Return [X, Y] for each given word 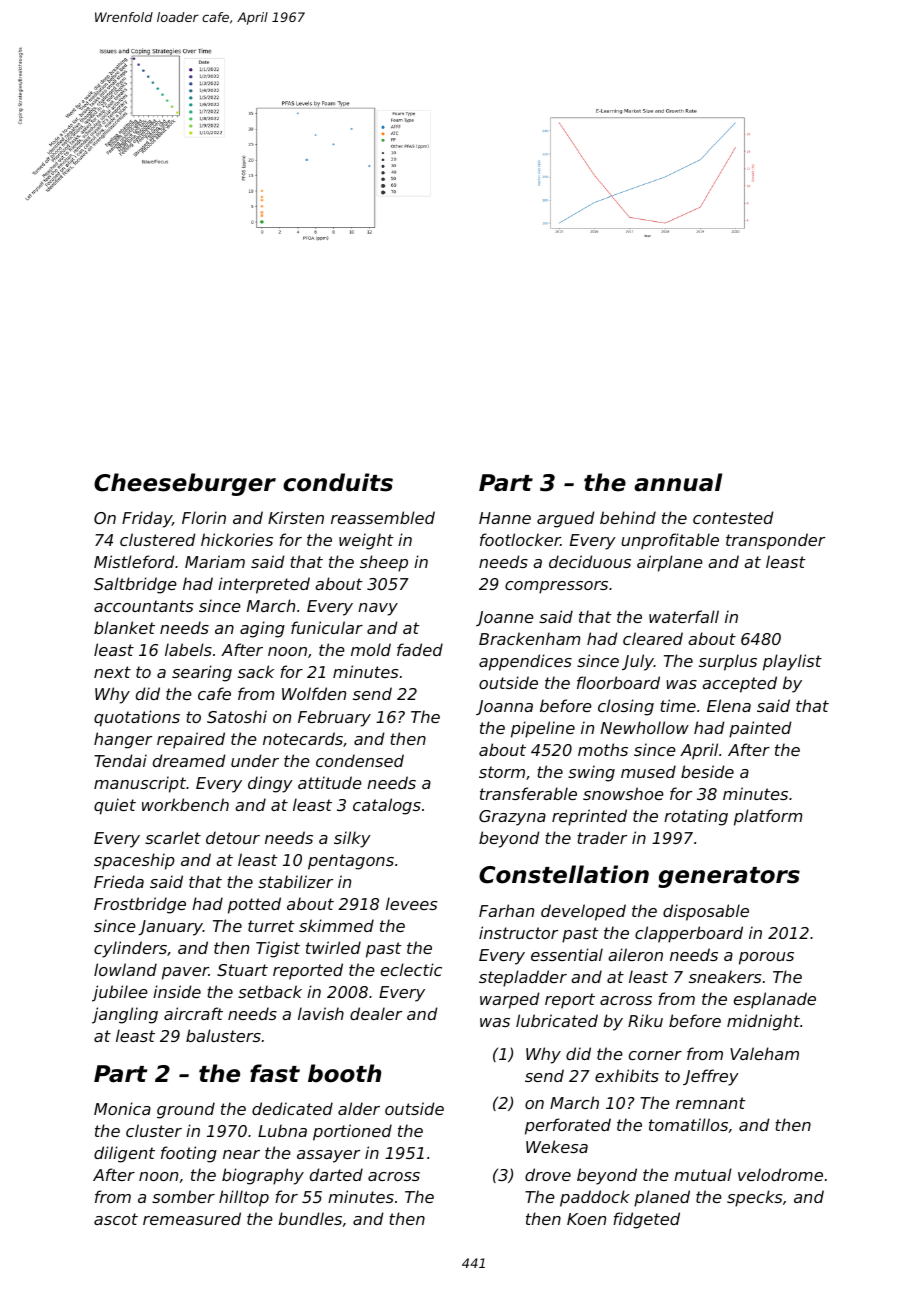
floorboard [618, 682]
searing [202, 673]
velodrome [780, 1174]
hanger [123, 740]
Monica [122, 1108]
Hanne [505, 518]
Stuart [242, 970]
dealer [376, 1013]
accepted [739, 684]
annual [678, 482]
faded [420, 649]
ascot [116, 1219]
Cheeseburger [185, 484]
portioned [352, 1132]
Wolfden [314, 693]
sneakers [725, 976]
